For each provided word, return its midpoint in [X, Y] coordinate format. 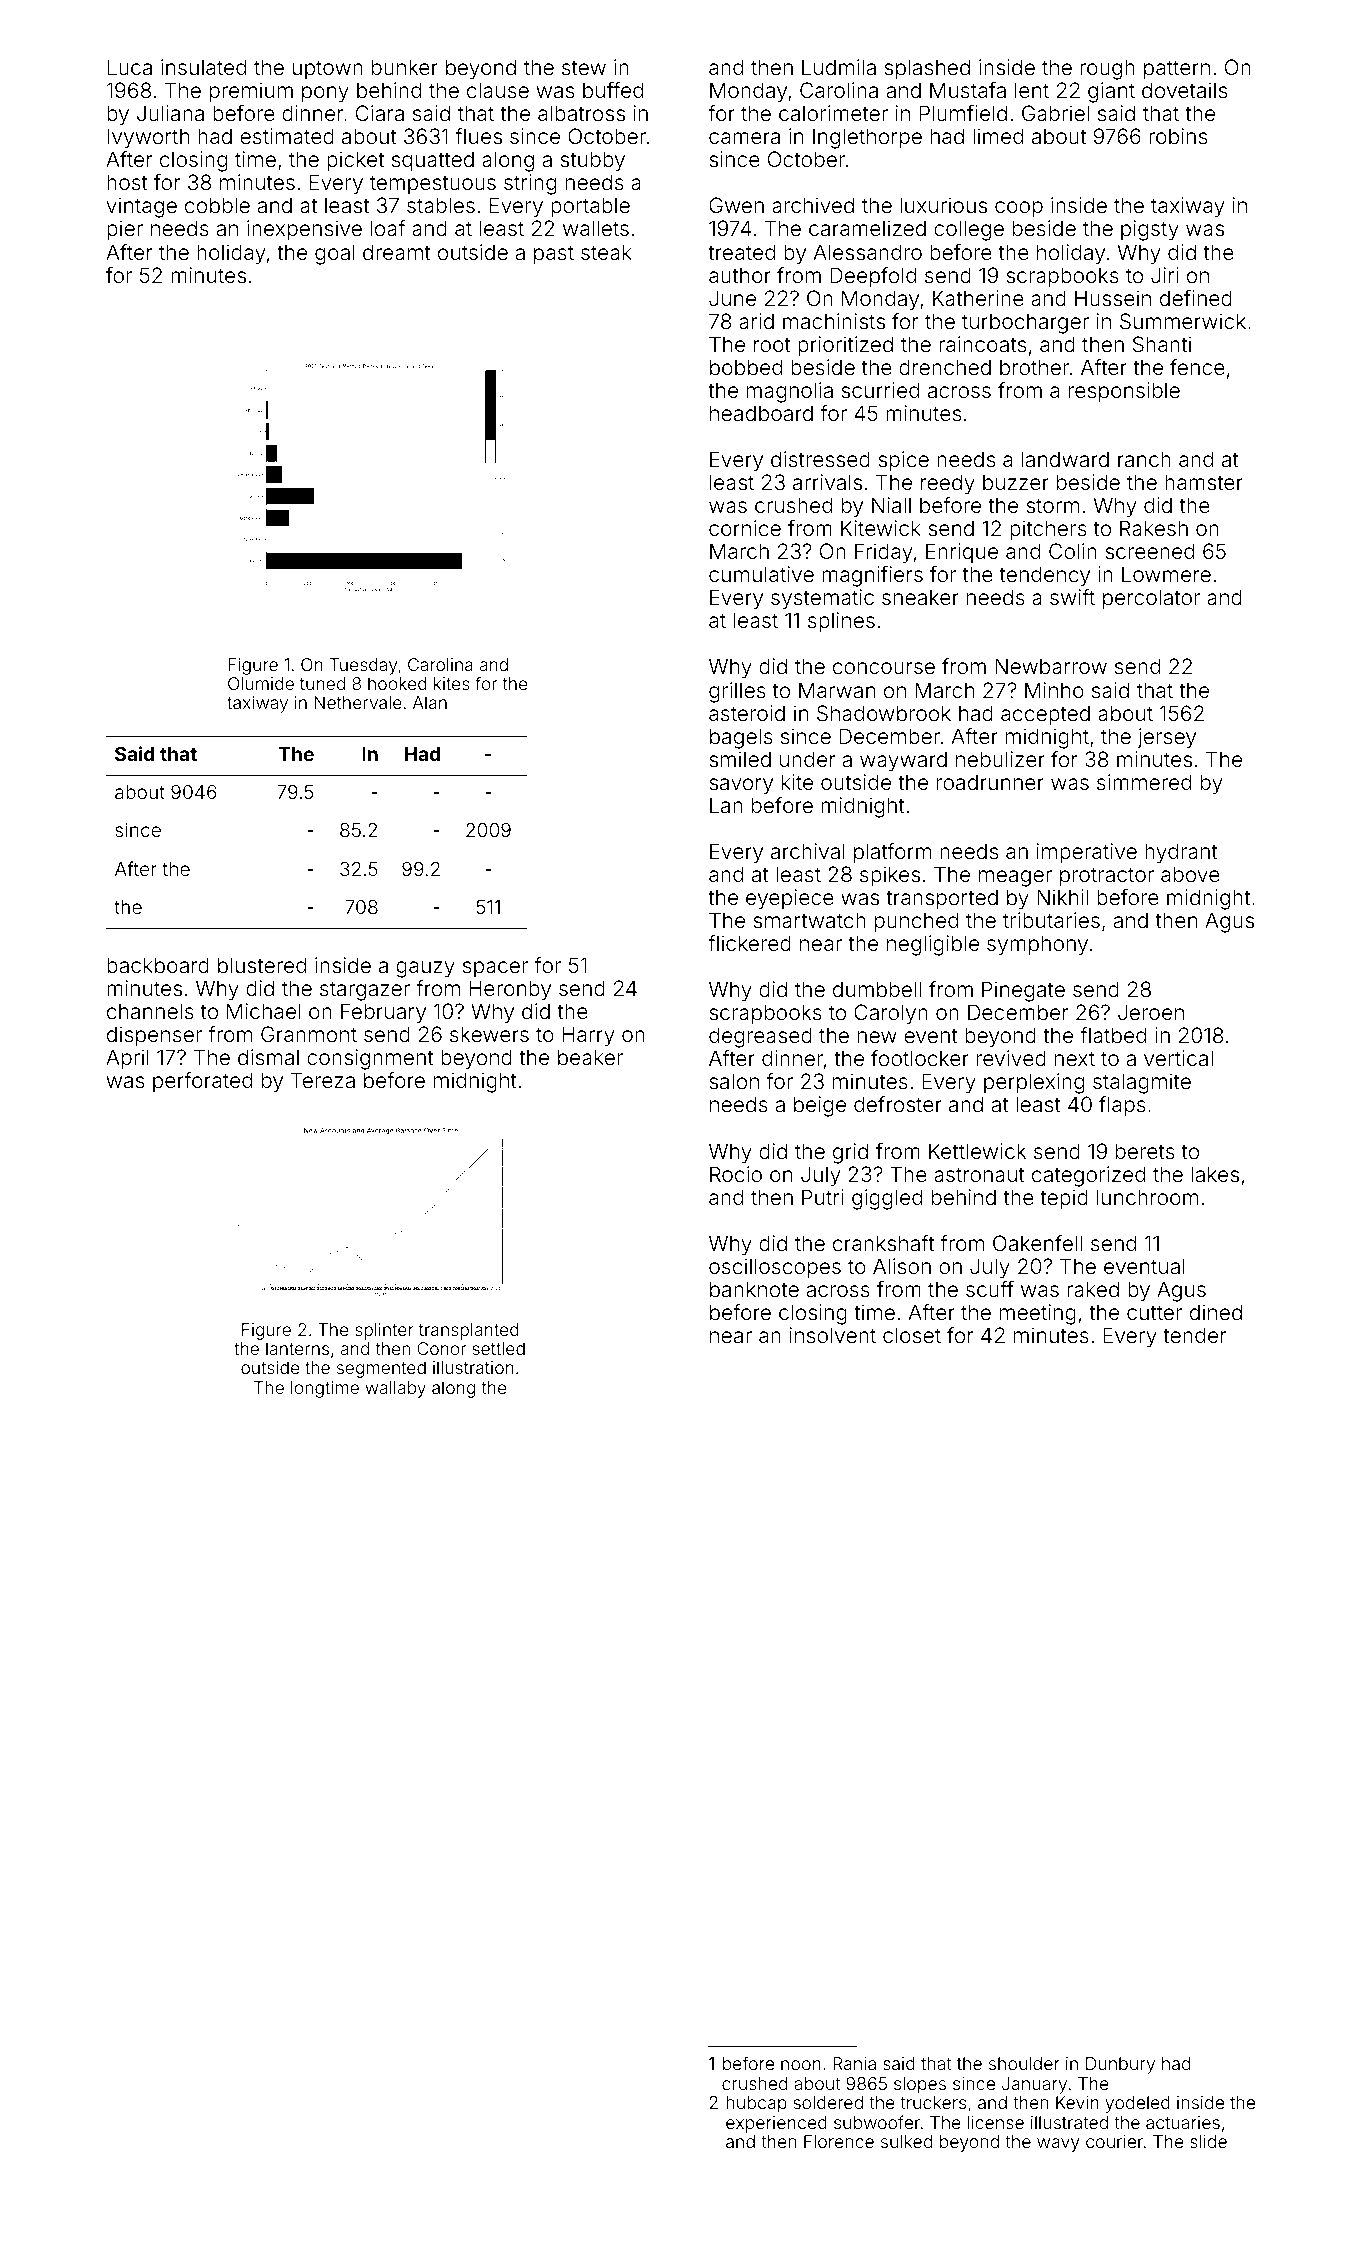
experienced [776, 2124]
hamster [1204, 482]
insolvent [833, 1335]
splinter [384, 1331]
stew [584, 68]
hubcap [756, 2104]
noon [801, 2065]
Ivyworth [148, 138]
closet [912, 1335]
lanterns [297, 1348]
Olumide [261, 683]
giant [1111, 92]
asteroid [747, 713]
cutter [1154, 1312]
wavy [1058, 2145]
